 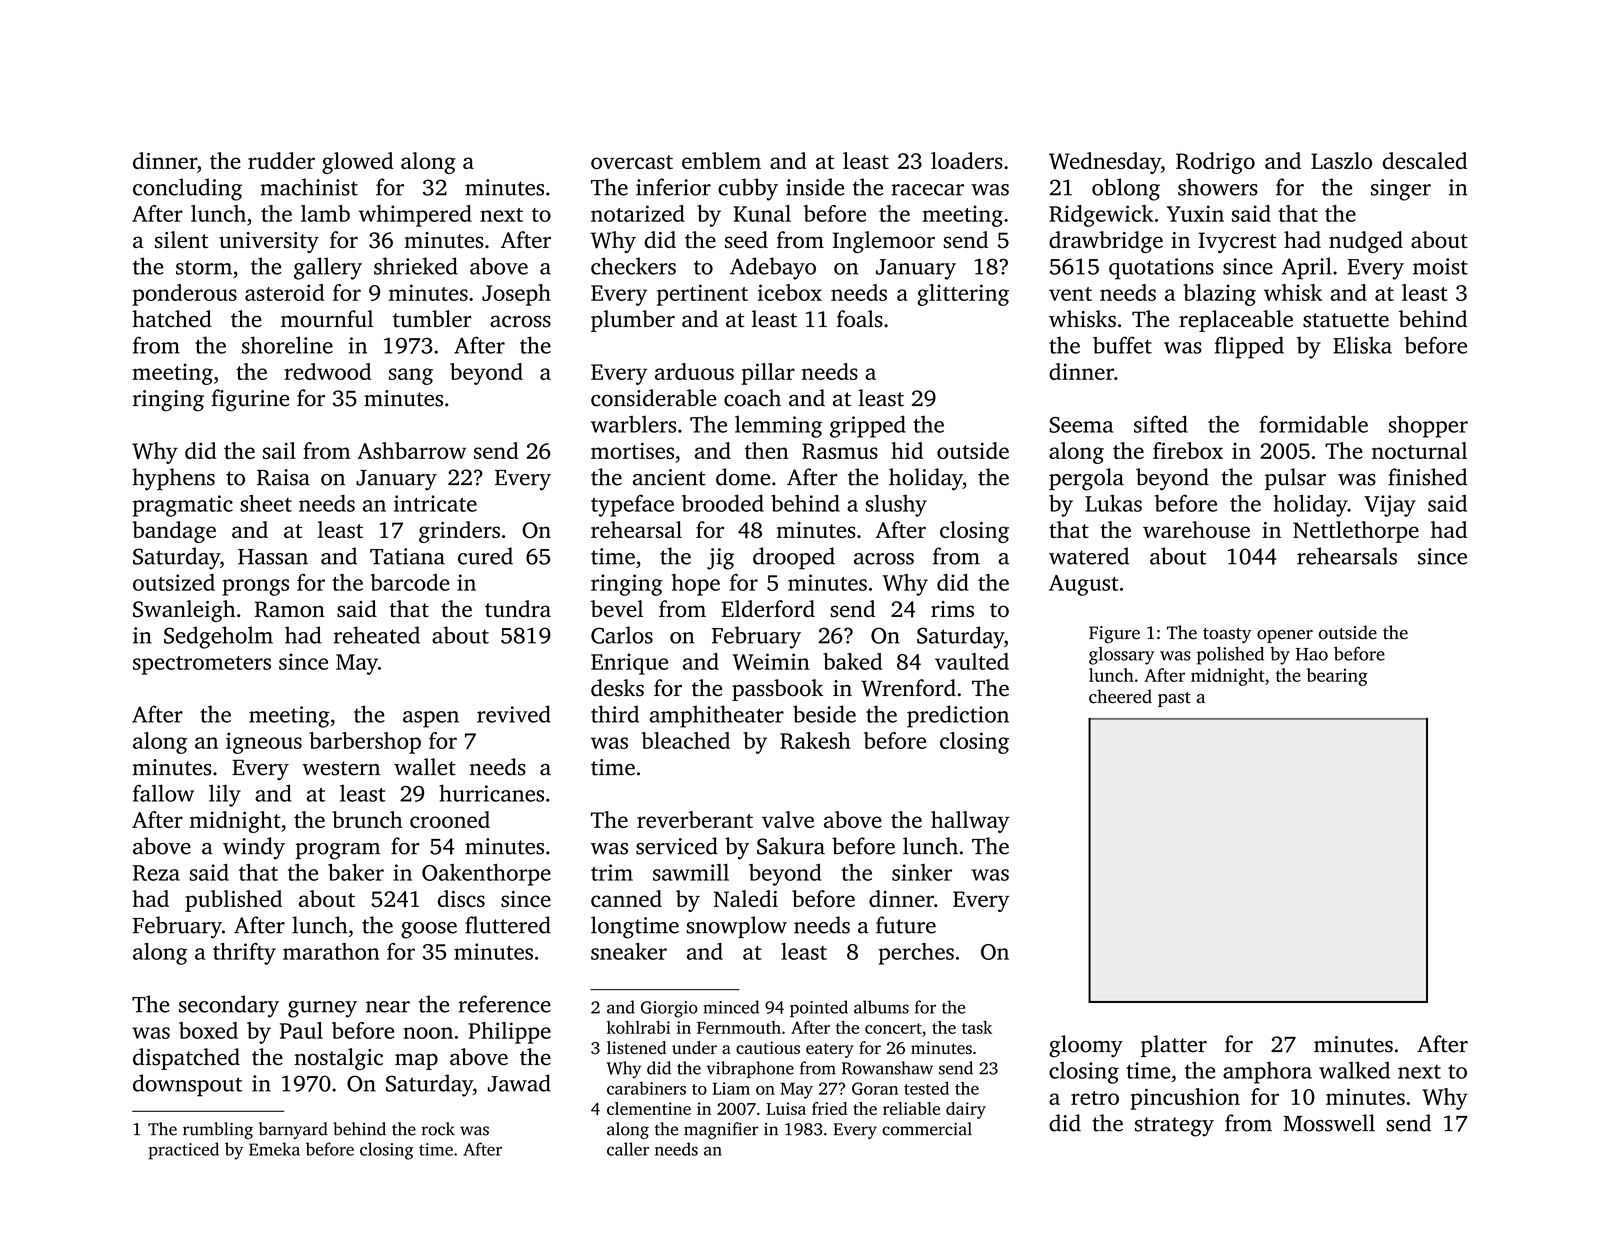 I want to click on moist, so click(x=1440, y=266).
